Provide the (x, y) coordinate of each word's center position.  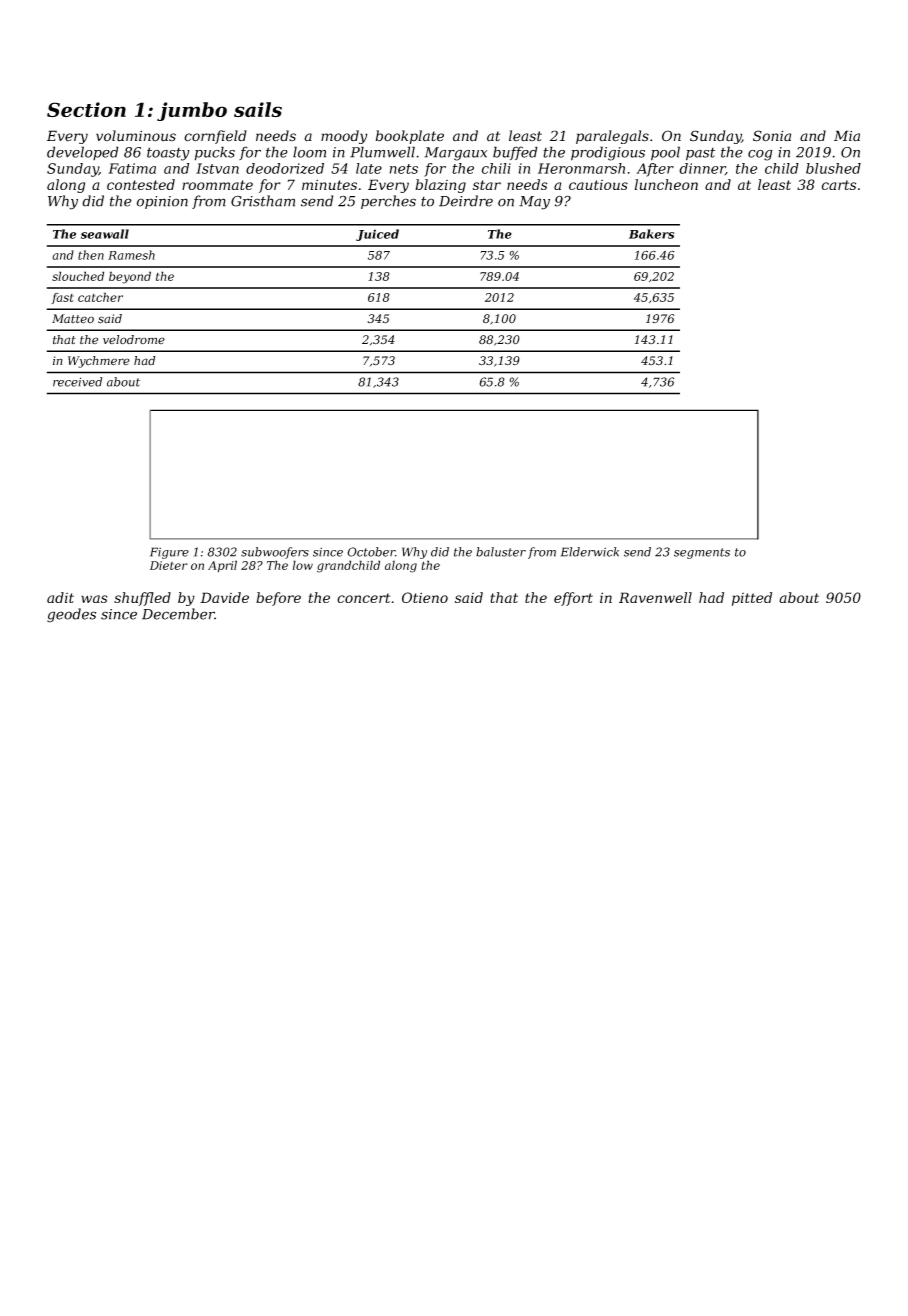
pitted (752, 599)
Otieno (425, 597)
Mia (847, 136)
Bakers (651, 234)
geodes (71, 615)
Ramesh (131, 255)
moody (344, 137)
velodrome (134, 340)
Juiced (377, 235)
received (77, 382)
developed (83, 153)
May (534, 203)
